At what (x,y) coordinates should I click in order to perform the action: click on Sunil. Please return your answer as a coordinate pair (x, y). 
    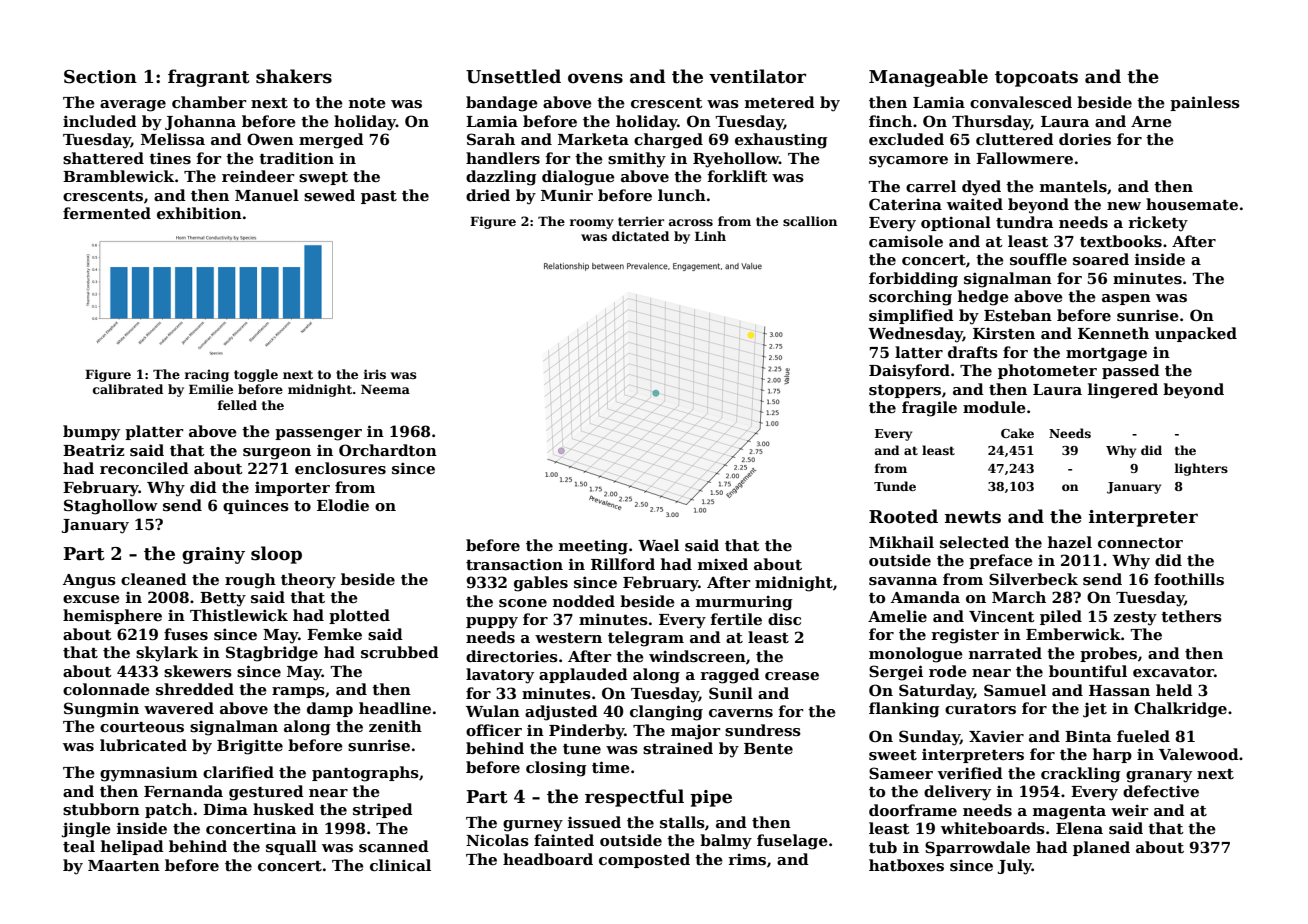
    Looking at the image, I should click on (731, 693).
